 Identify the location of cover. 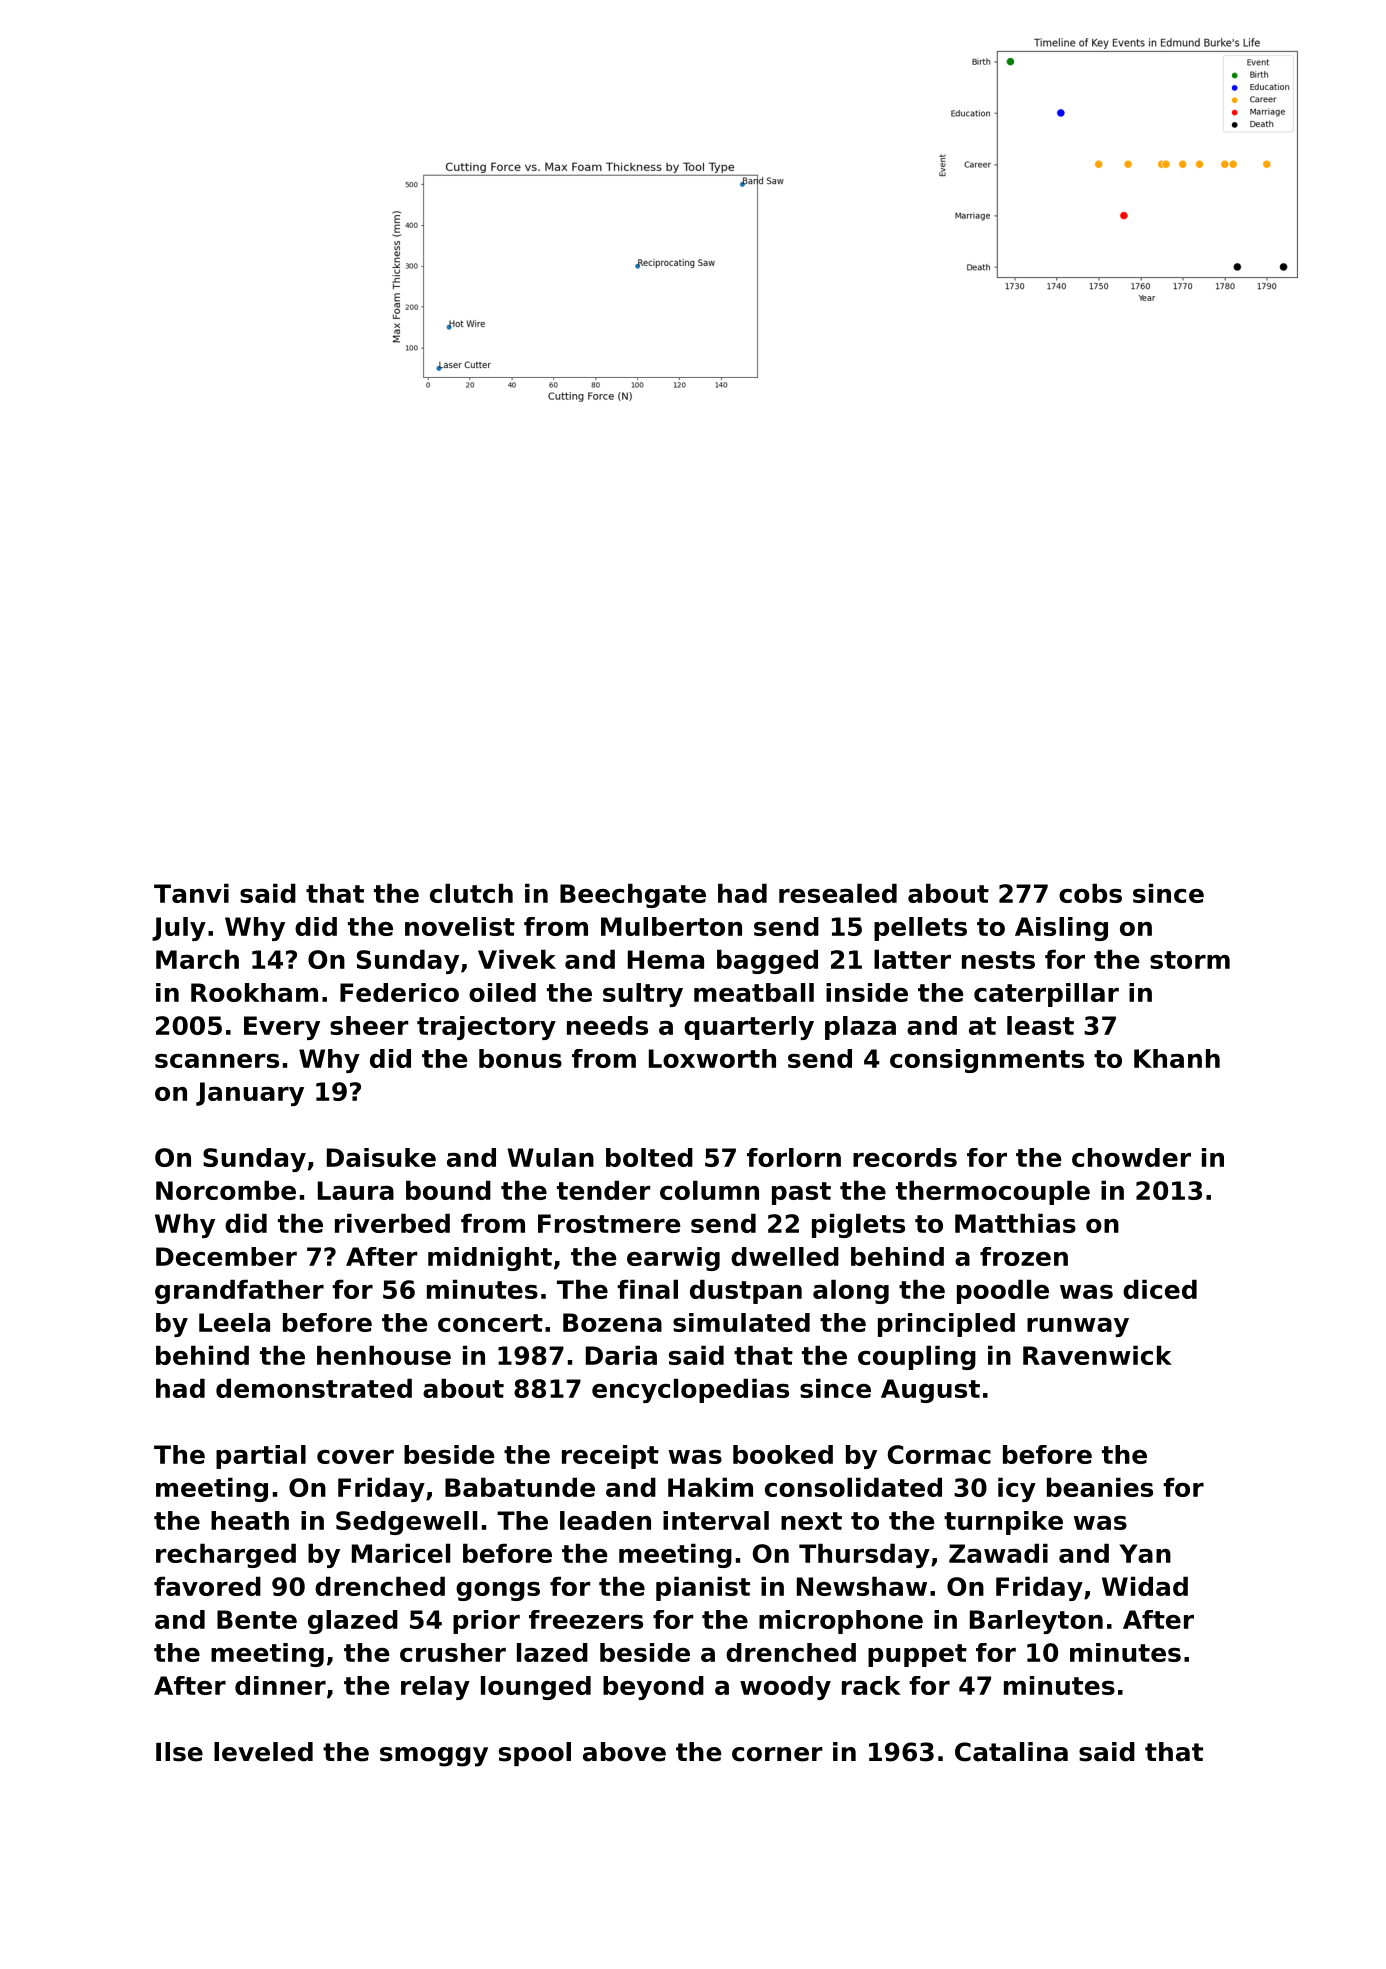
(355, 1457).
